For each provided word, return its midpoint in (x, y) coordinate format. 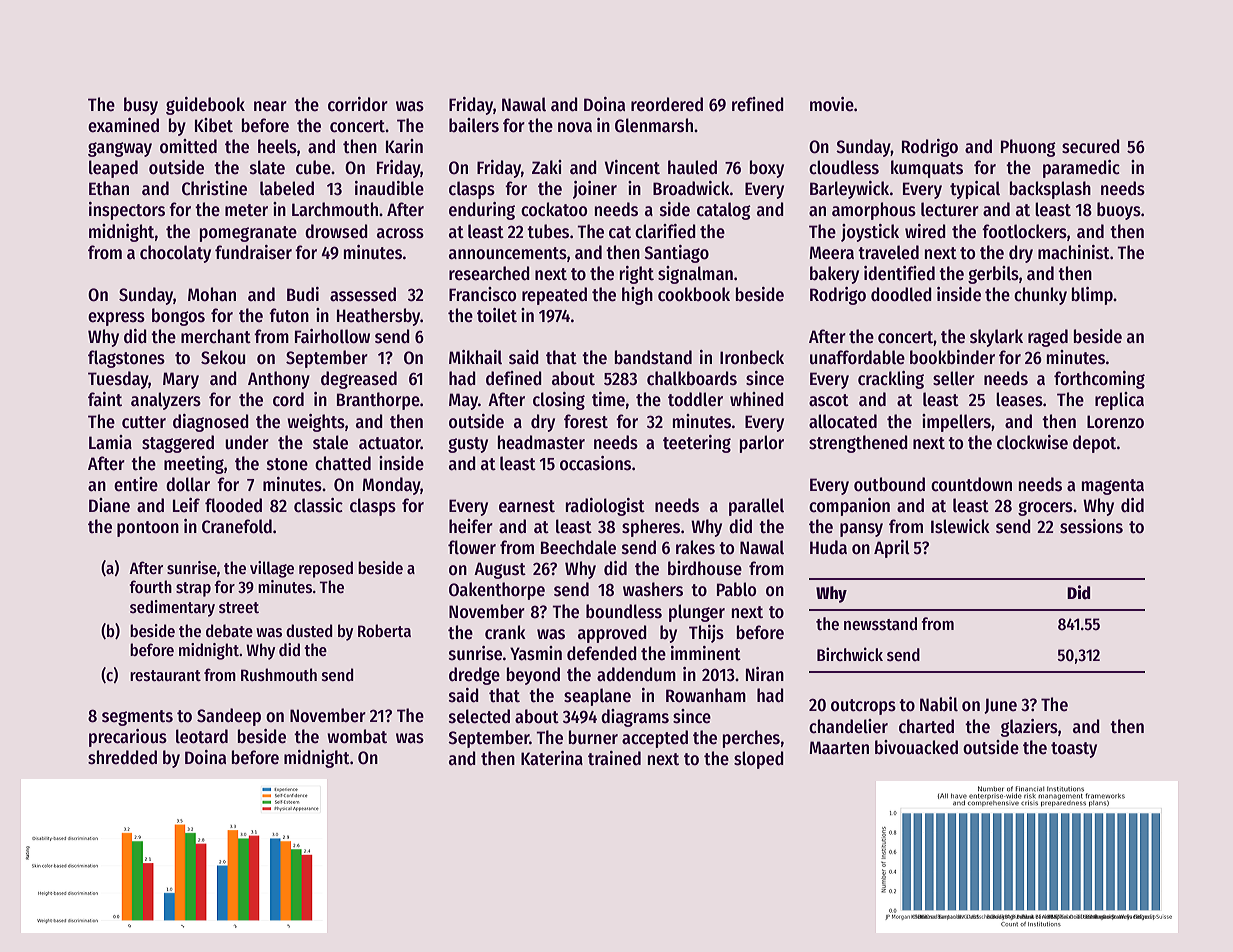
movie (832, 104)
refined (758, 104)
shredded (122, 757)
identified (899, 273)
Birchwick (850, 654)
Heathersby (379, 317)
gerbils (993, 275)
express (116, 319)
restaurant (165, 676)
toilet (497, 315)
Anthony (279, 380)
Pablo (736, 589)
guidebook (205, 106)
